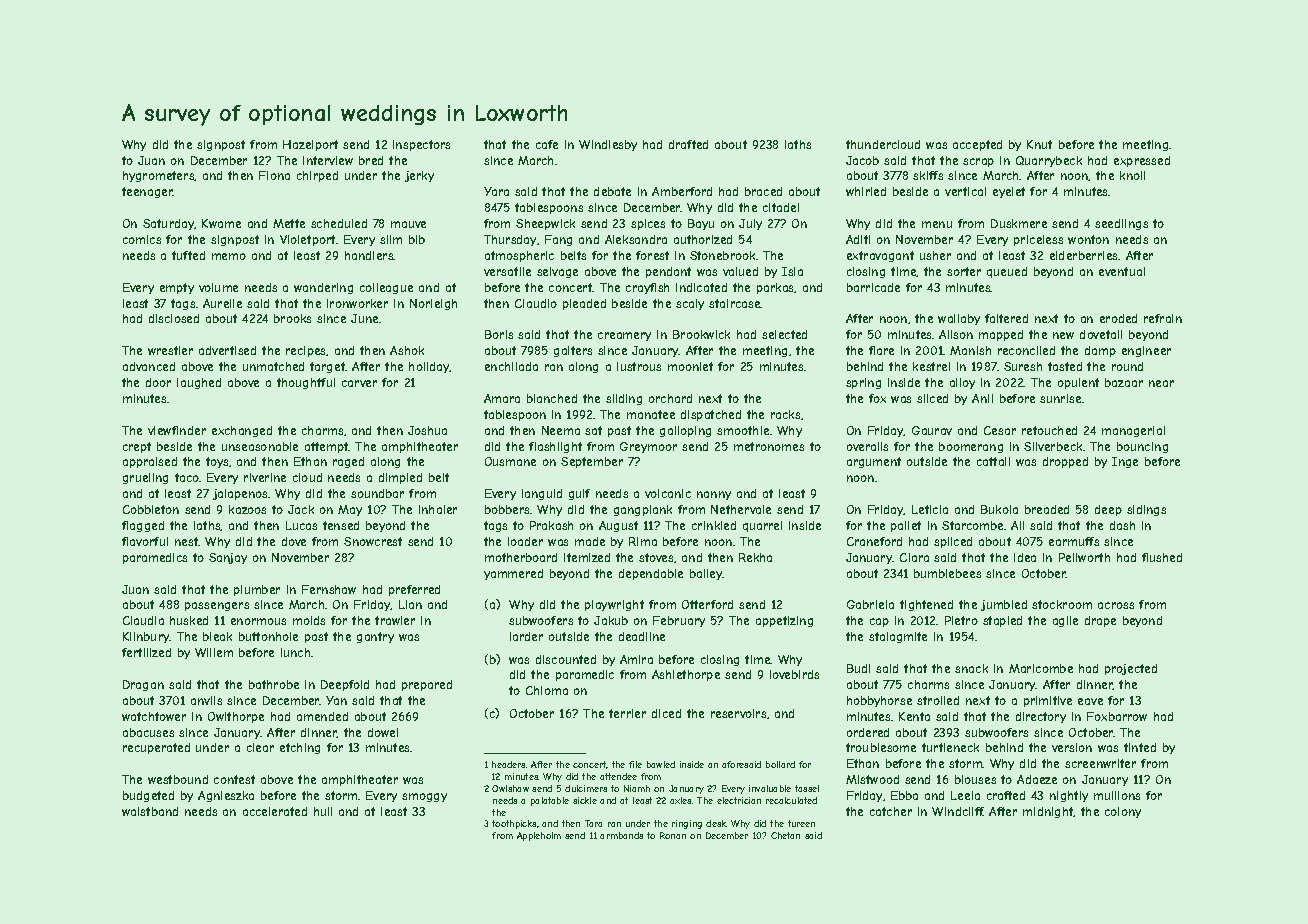  Describe the element at coordinates (965, 795) in the document. I see `Leela` at that location.
